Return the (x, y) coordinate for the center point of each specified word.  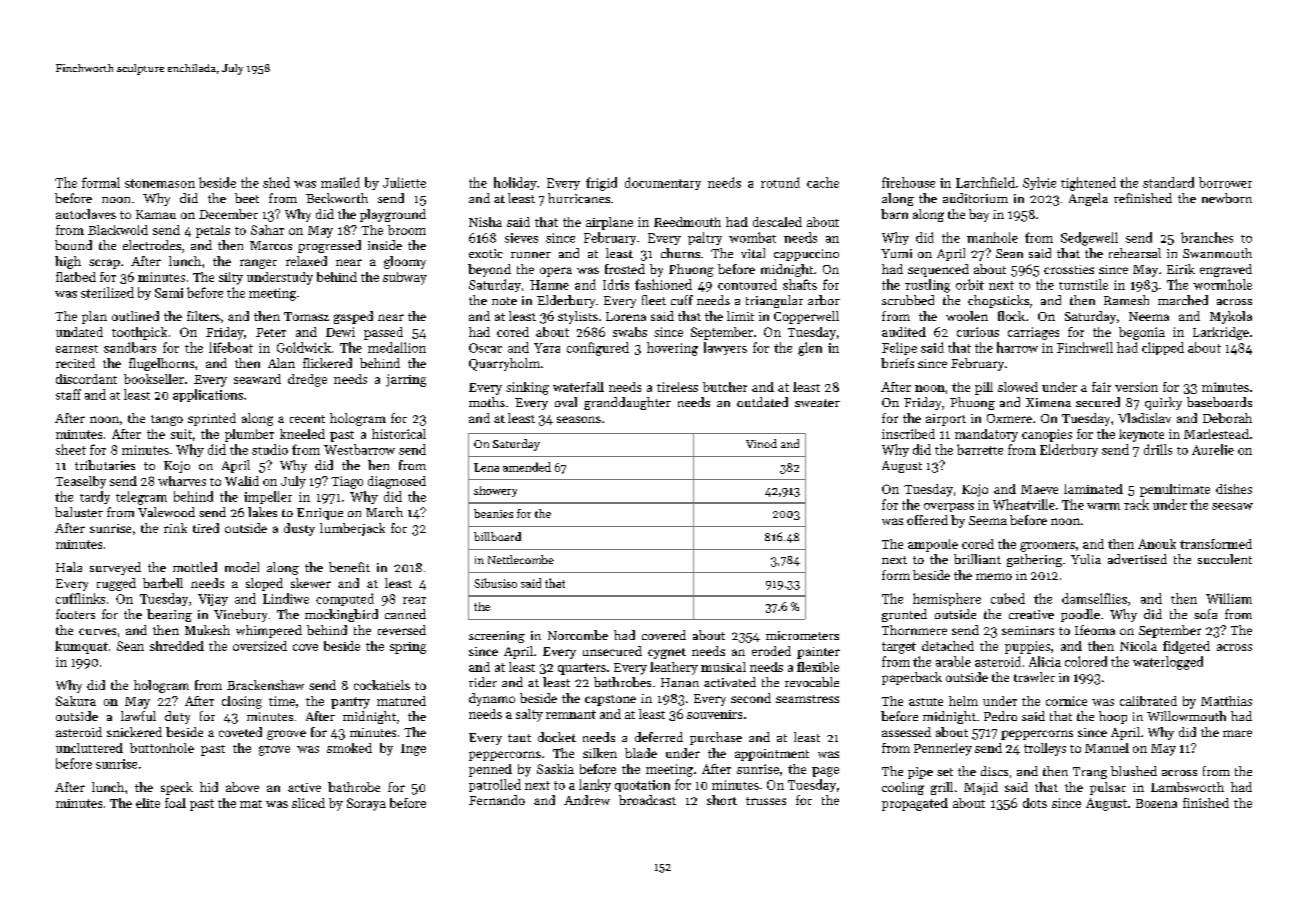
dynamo (492, 699)
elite (148, 803)
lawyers (725, 348)
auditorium (975, 198)
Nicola (1138, 646)
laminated (1093, 489)
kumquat (81, 647)
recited (75, 363)
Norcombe (578, 635)
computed (345, 599)
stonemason (160, 183)
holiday (515, 183)
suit (181, 434)
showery (495, 491)
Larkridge (1221, 333)
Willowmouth (1186, 716)
